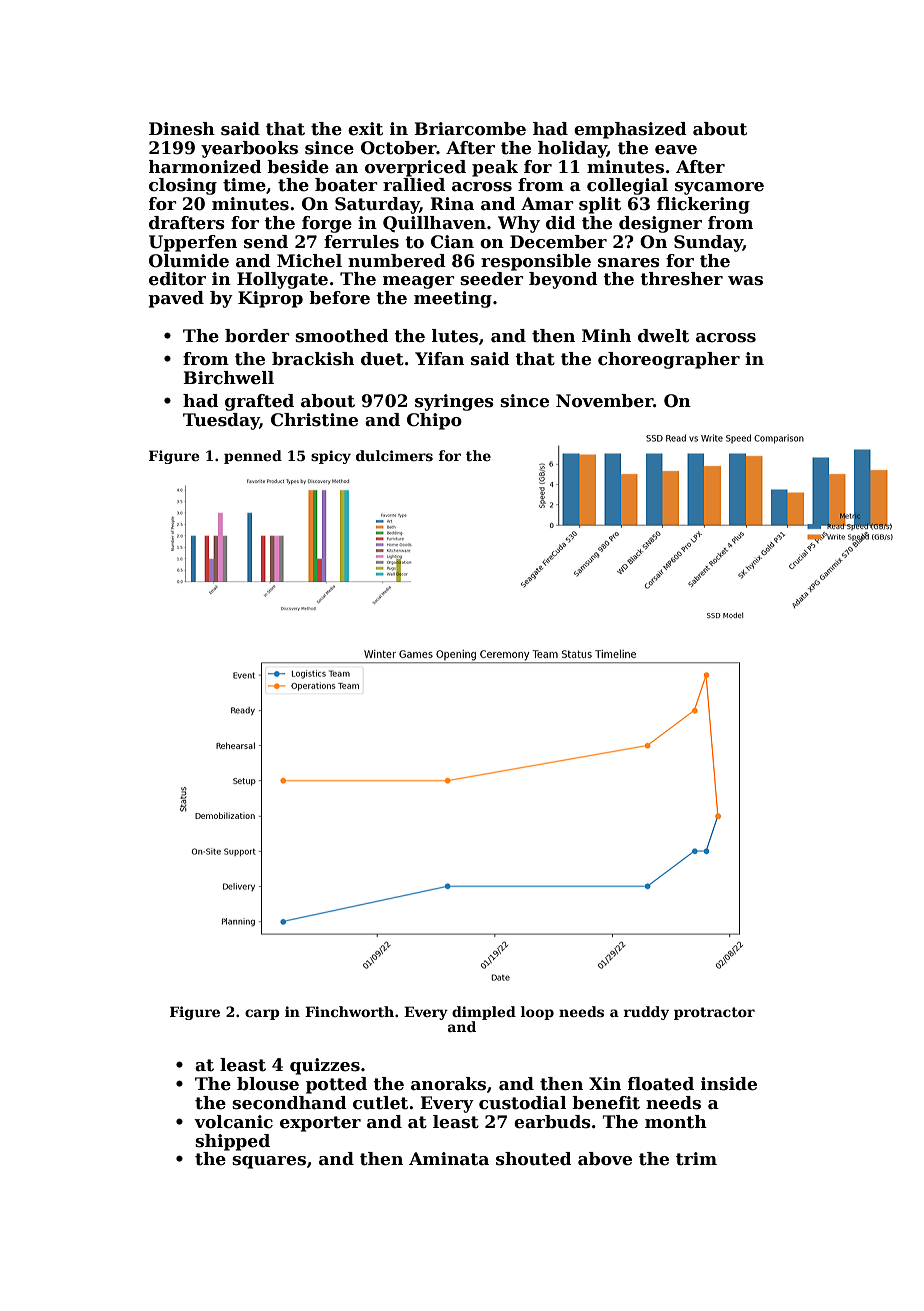  I want to click on exit, so click(365, 129).
